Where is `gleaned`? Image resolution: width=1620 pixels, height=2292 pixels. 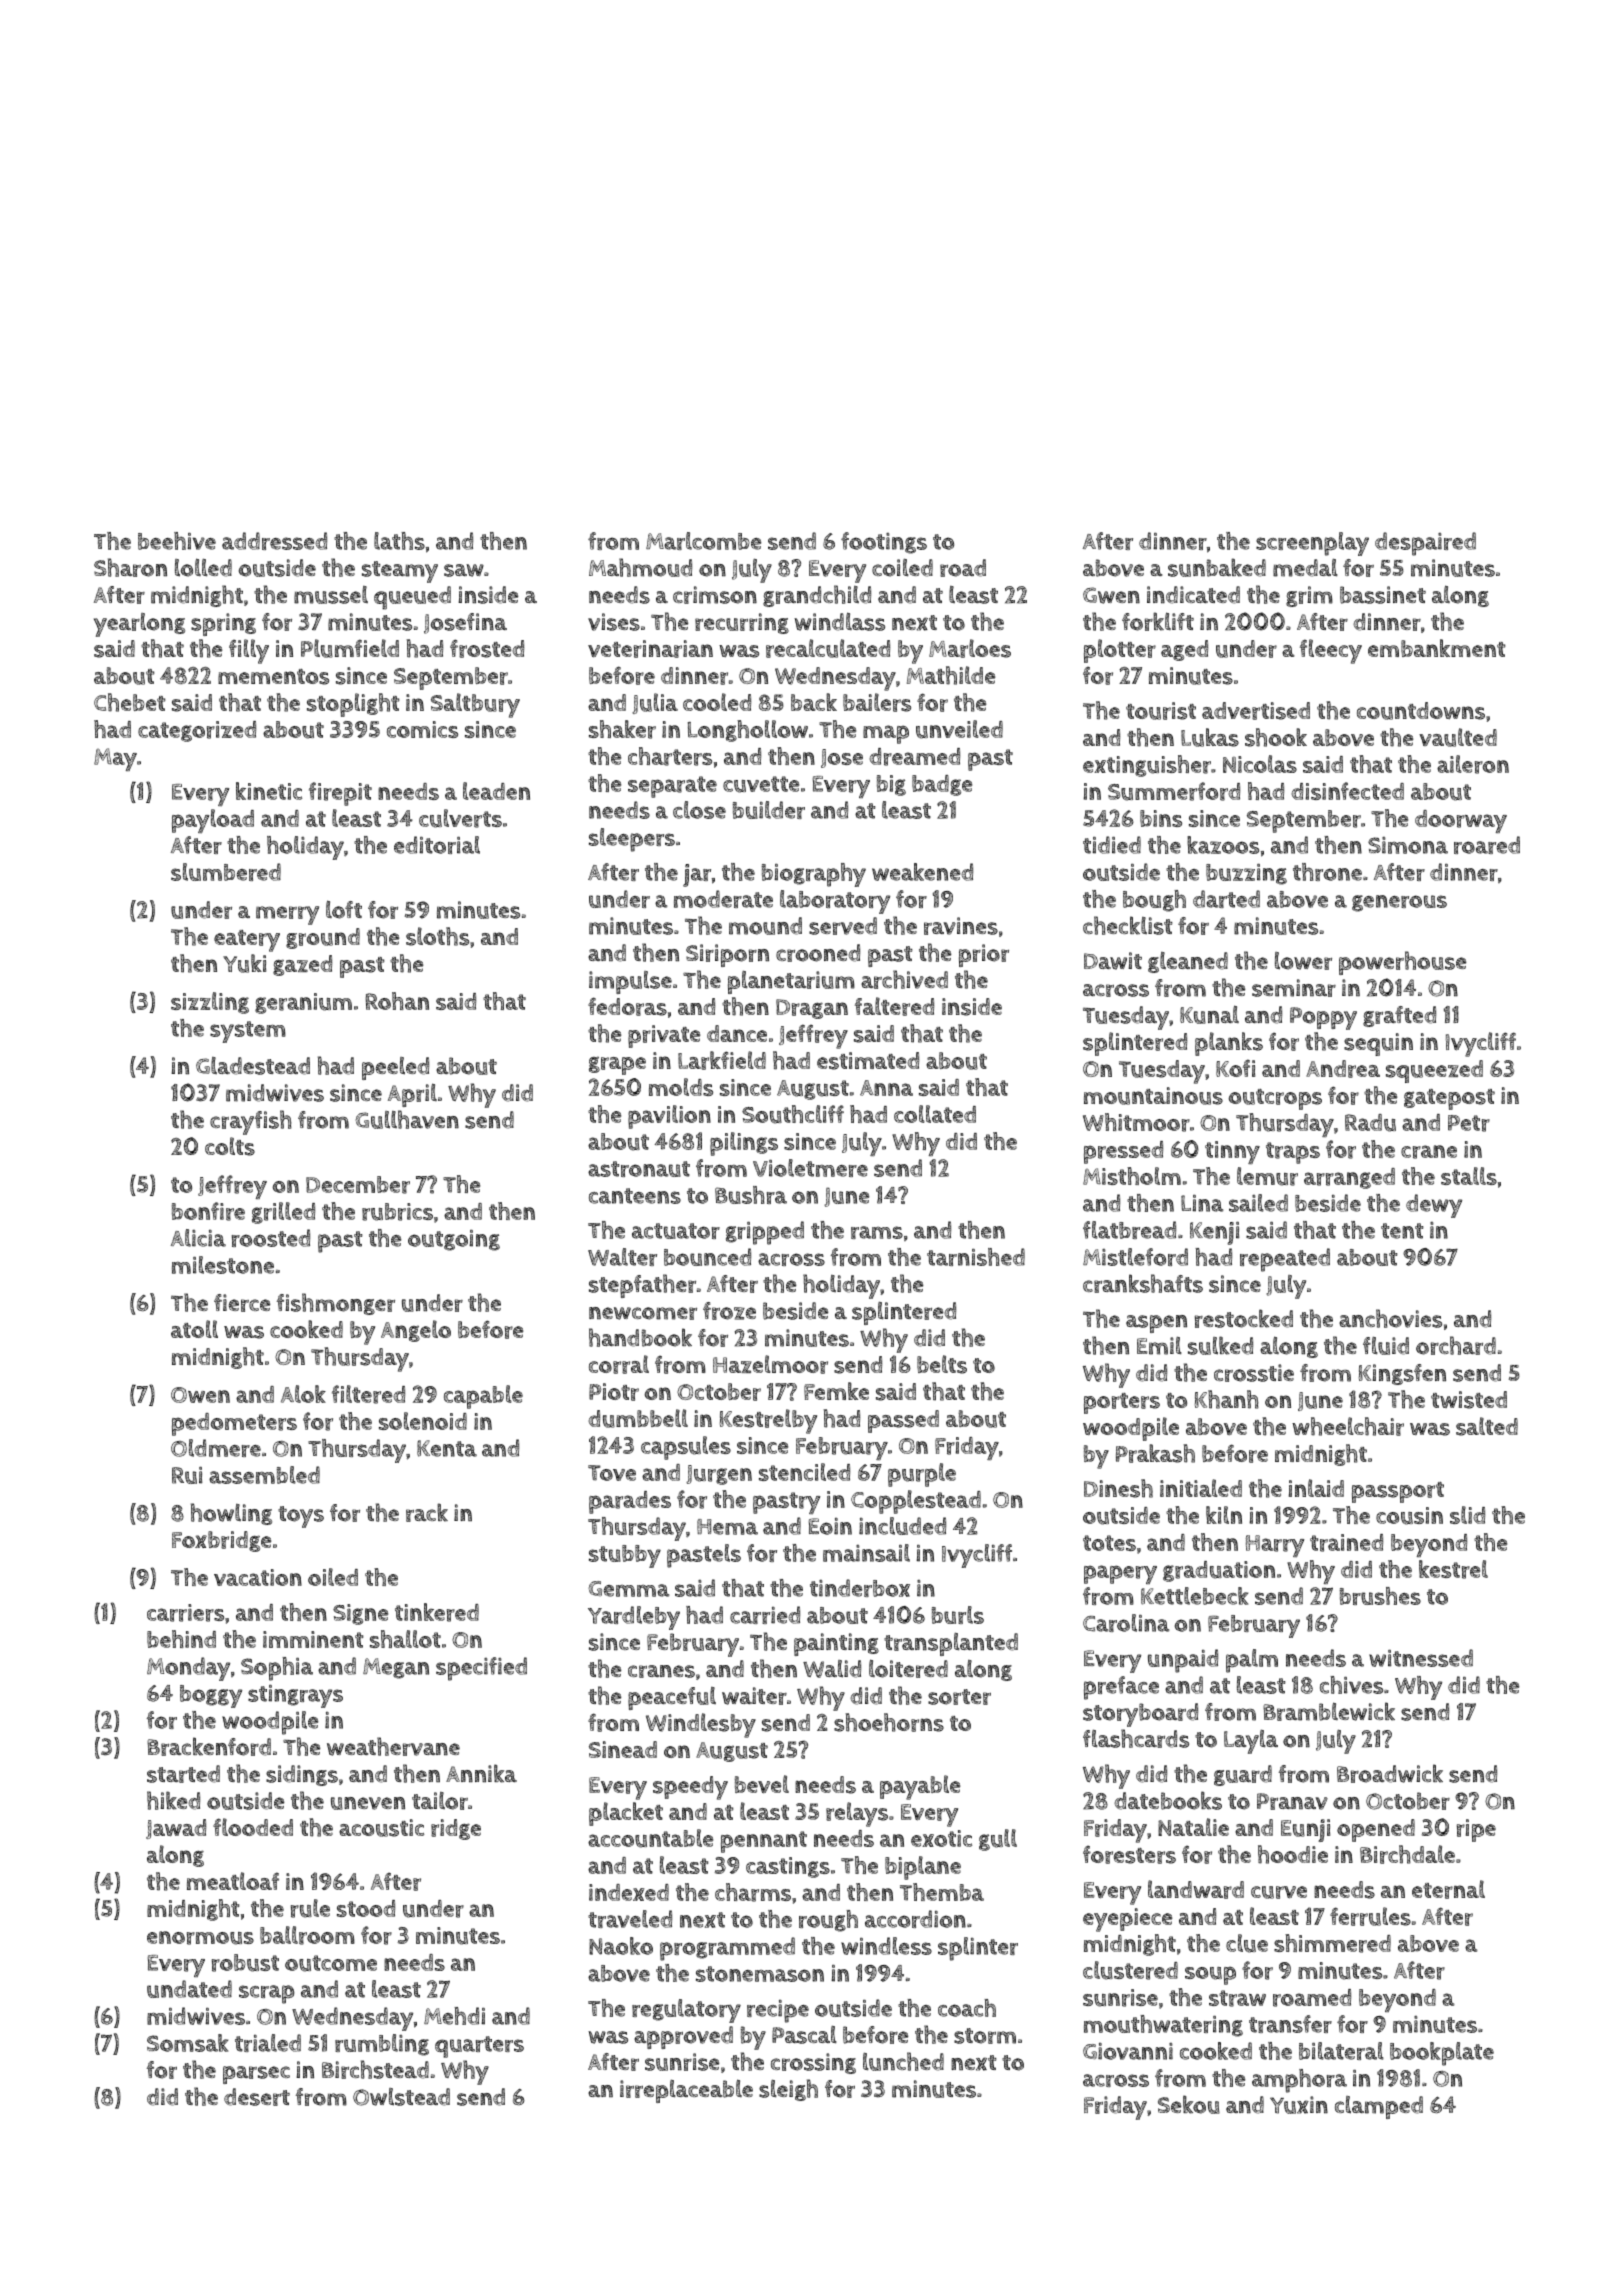 gleaned is located at coordinates (1188, 962).
